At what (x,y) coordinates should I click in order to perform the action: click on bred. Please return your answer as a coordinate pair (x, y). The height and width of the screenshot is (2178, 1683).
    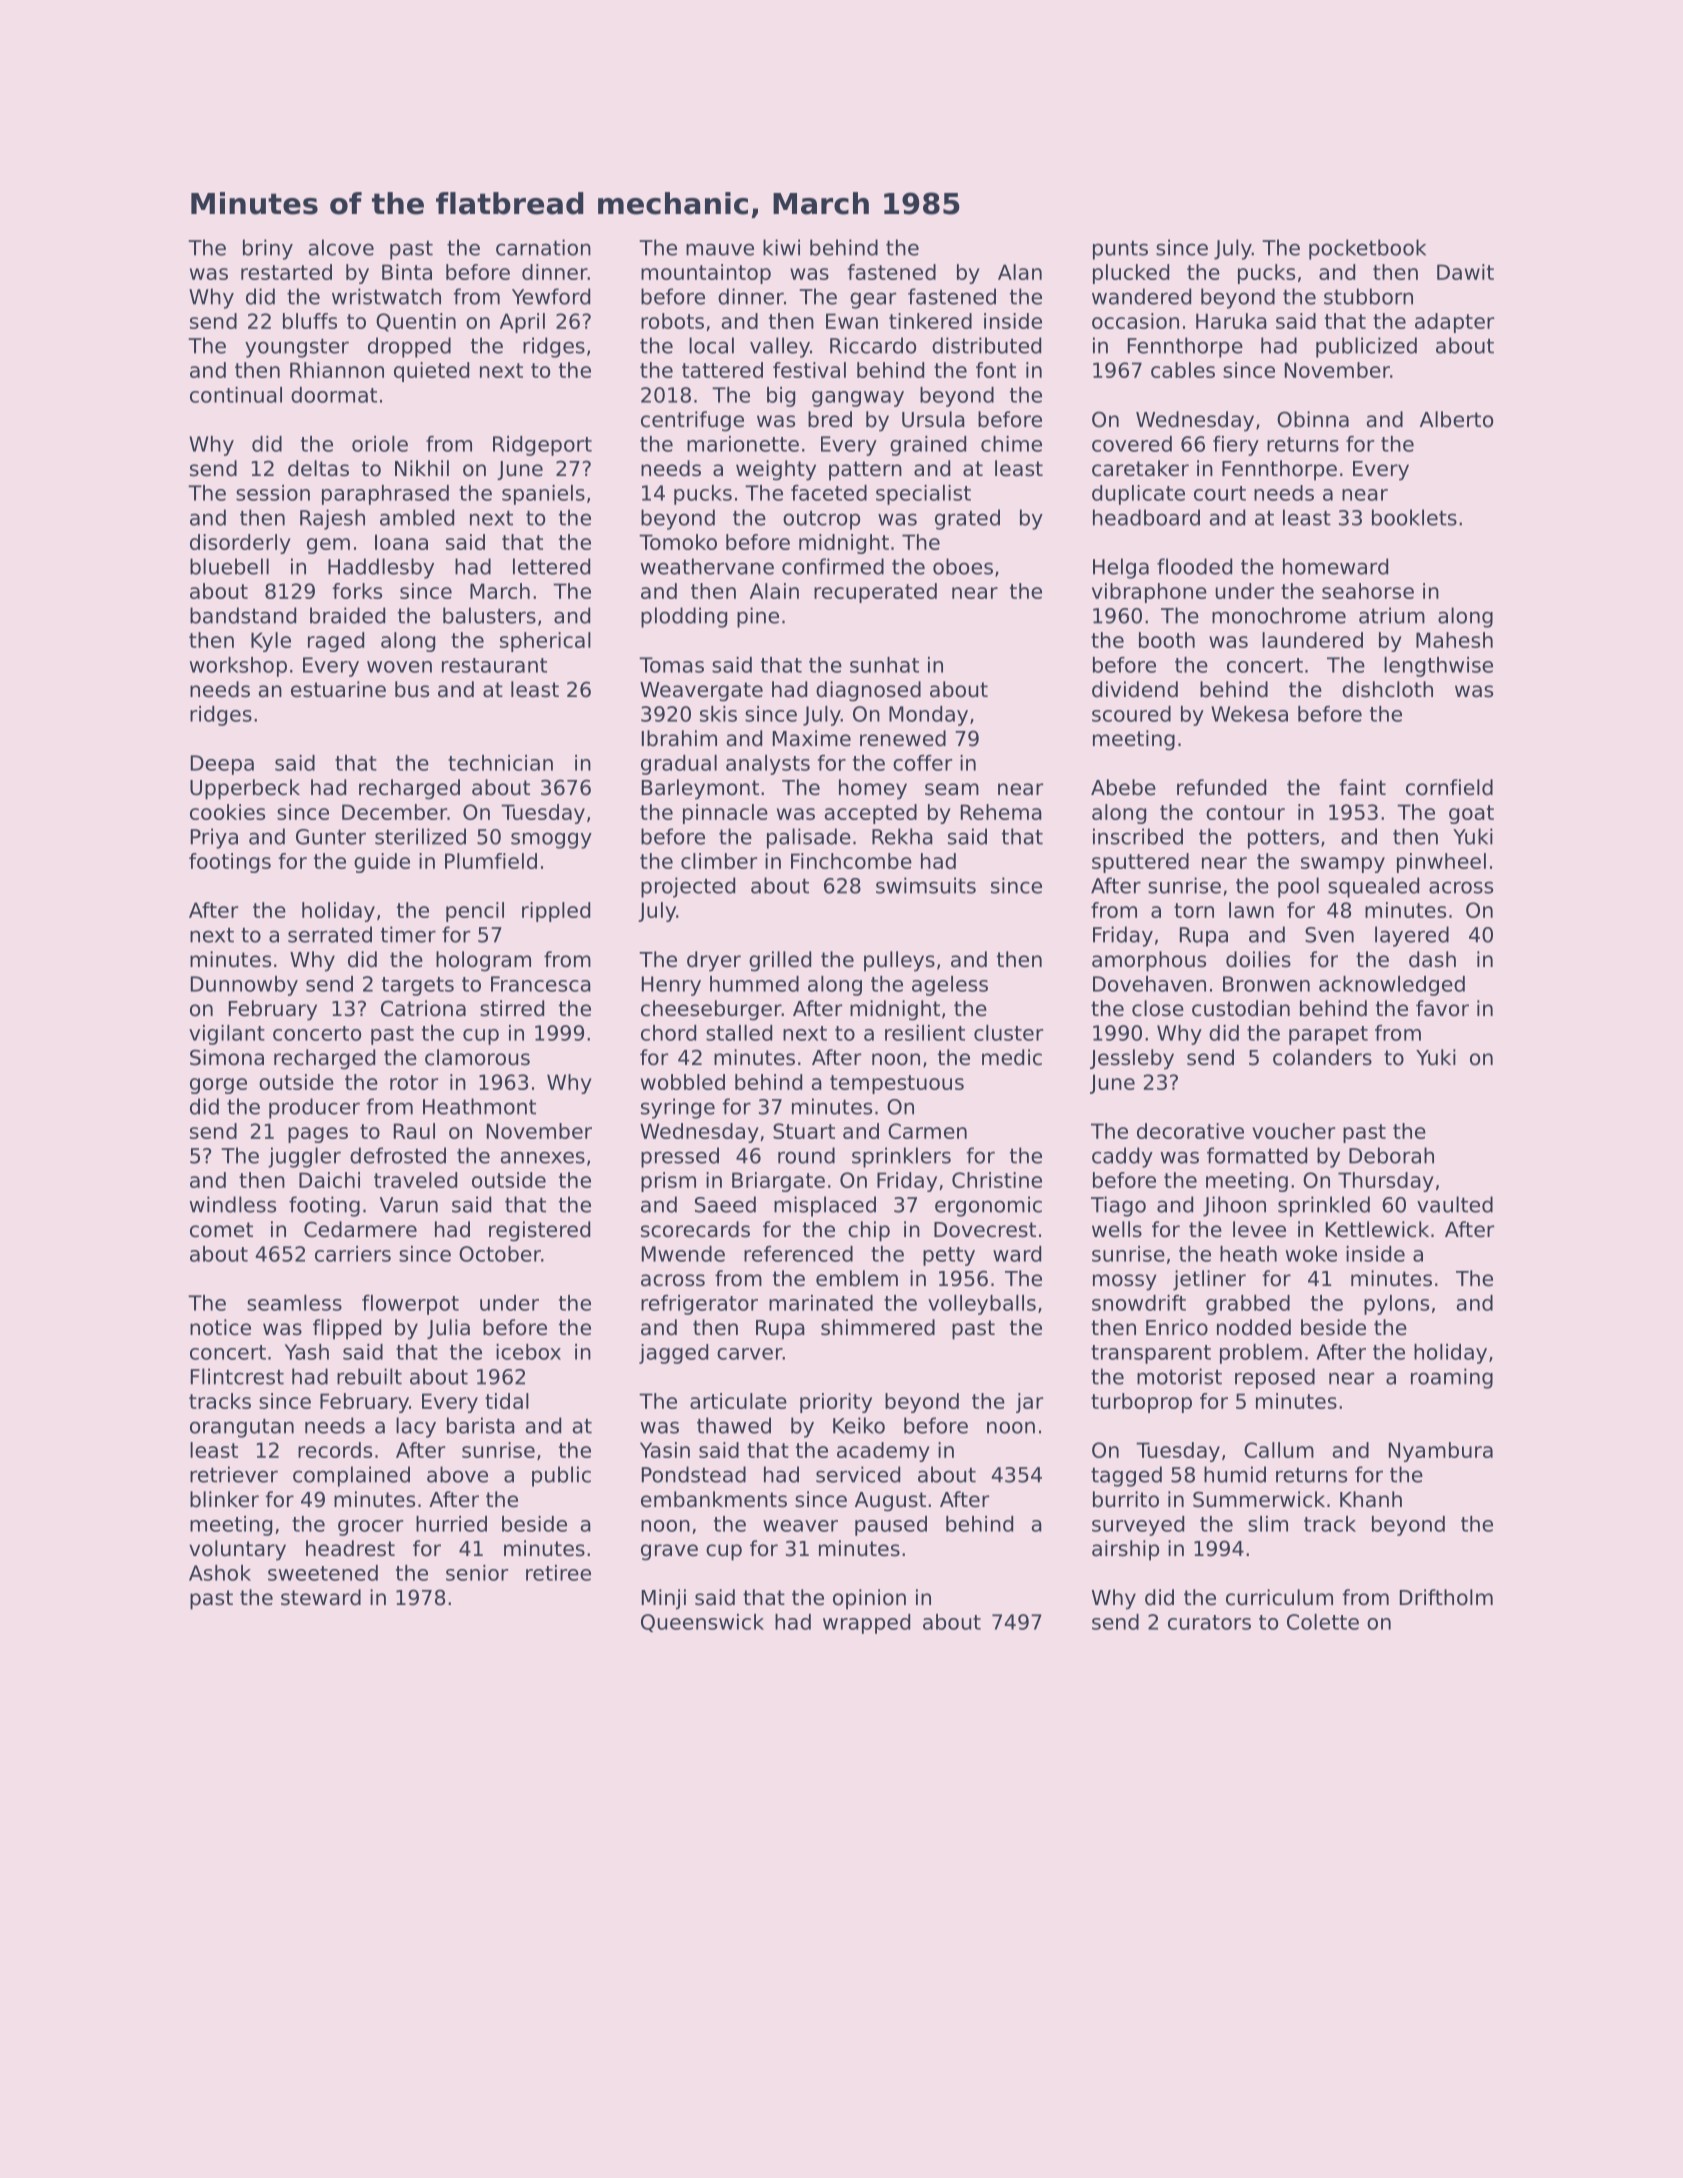
    Looking at the image, I should click on (830, 419).
